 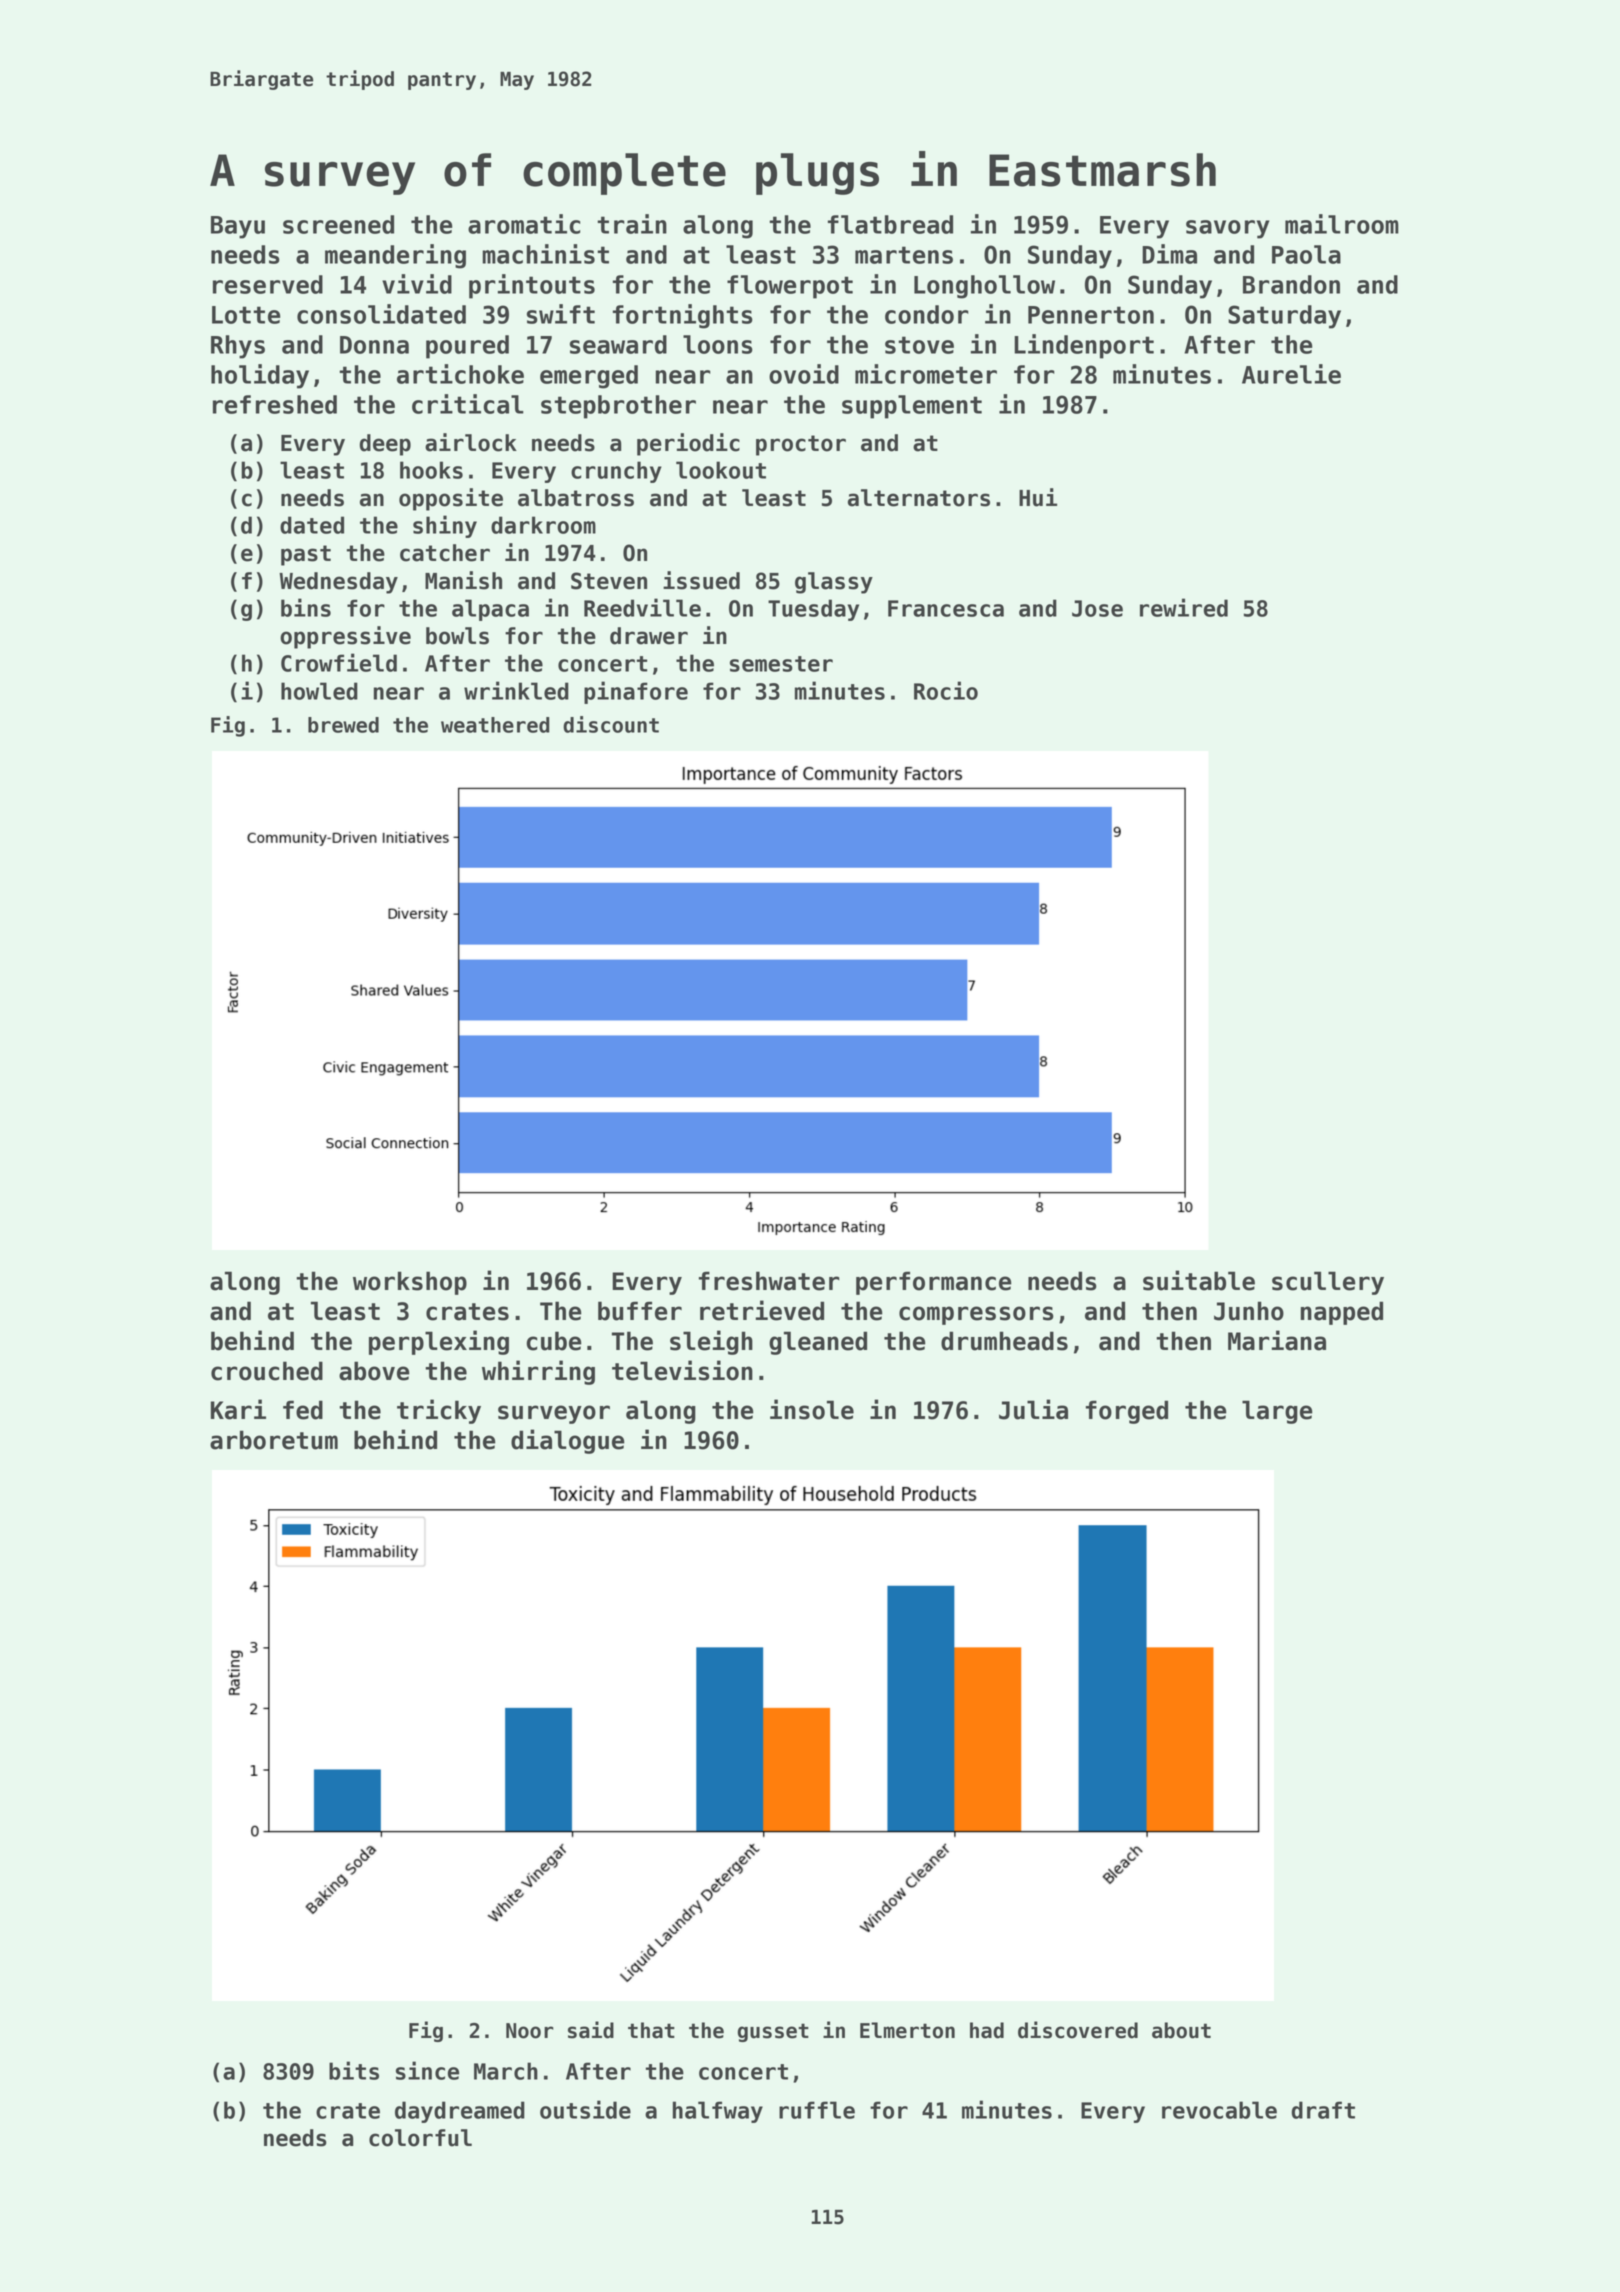 I want to click on Rocio, so click(x=946, y=690).
